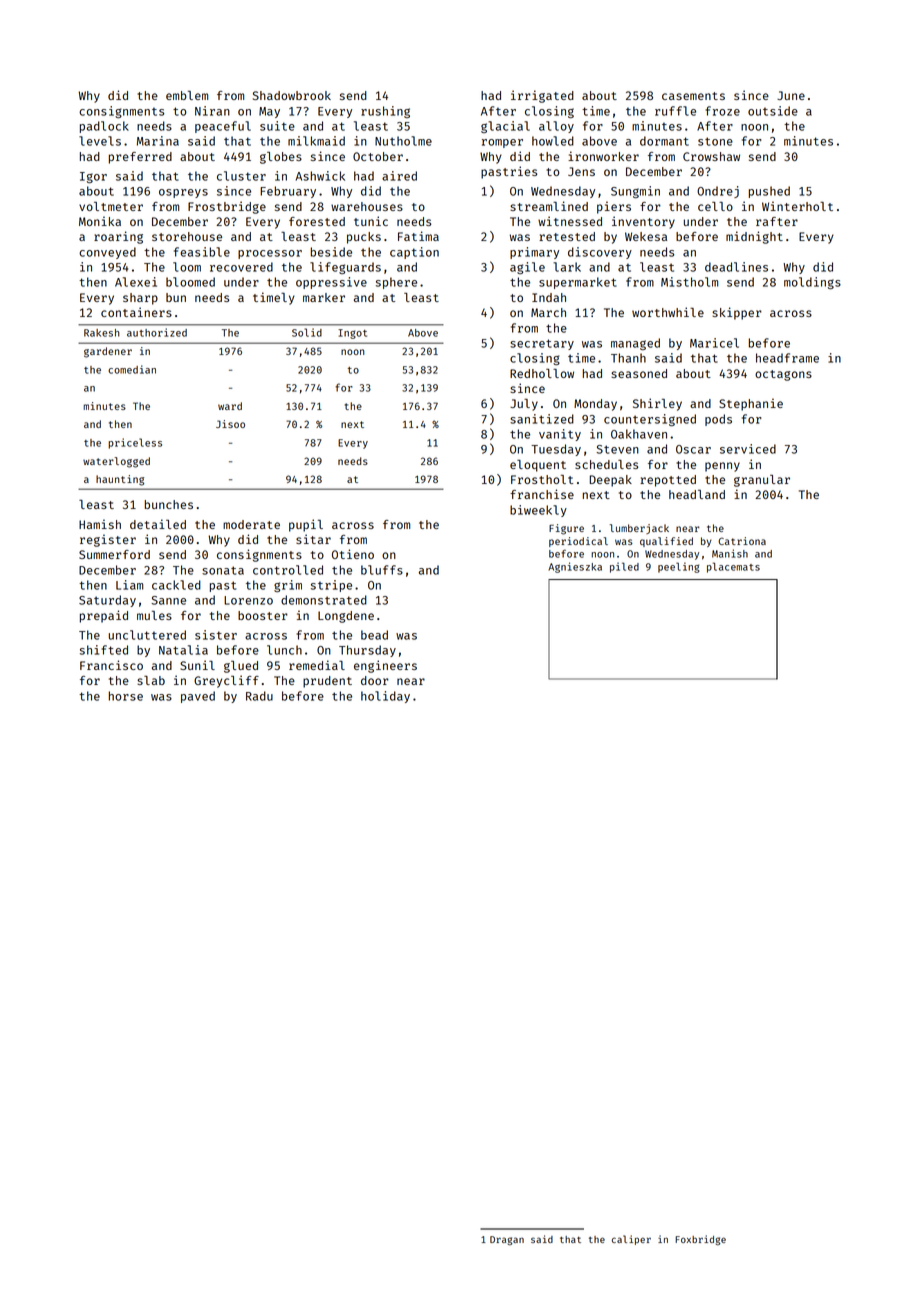  What do you see at coordinates (812, 283) in the screenshot?
I see `moldings` at bounding box center [812, 283].
